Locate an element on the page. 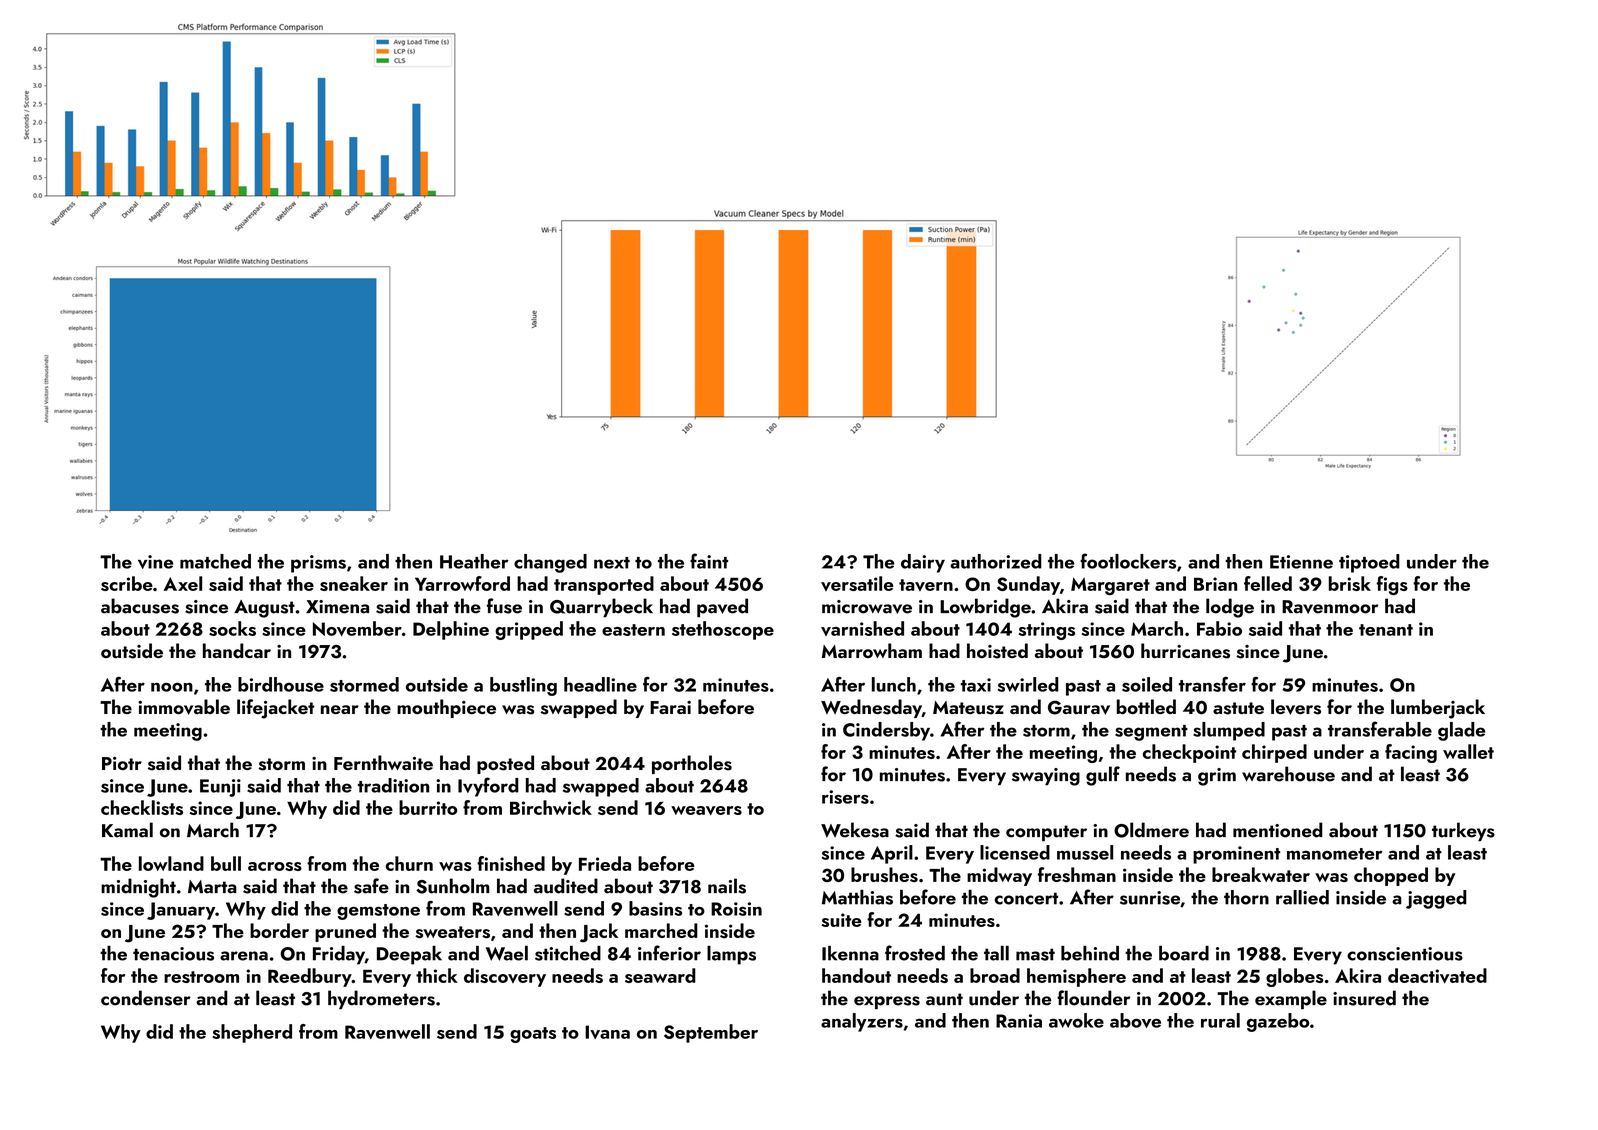  tenacious is located at coordinates (173, 954).
